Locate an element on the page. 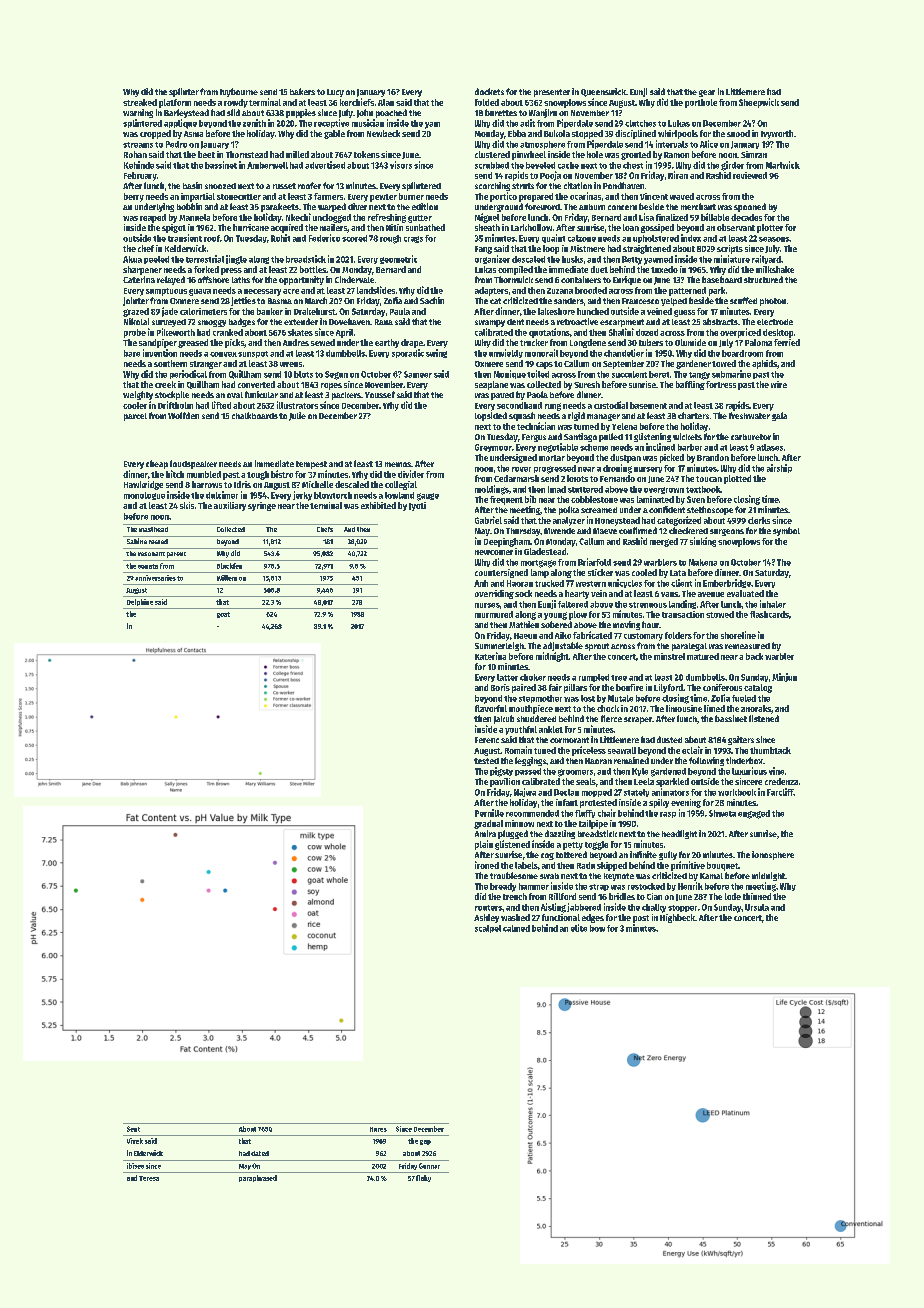 Image resolution: width=924 pixels, height=1308 pixels. Amira is located at coordinates (485, 833).
